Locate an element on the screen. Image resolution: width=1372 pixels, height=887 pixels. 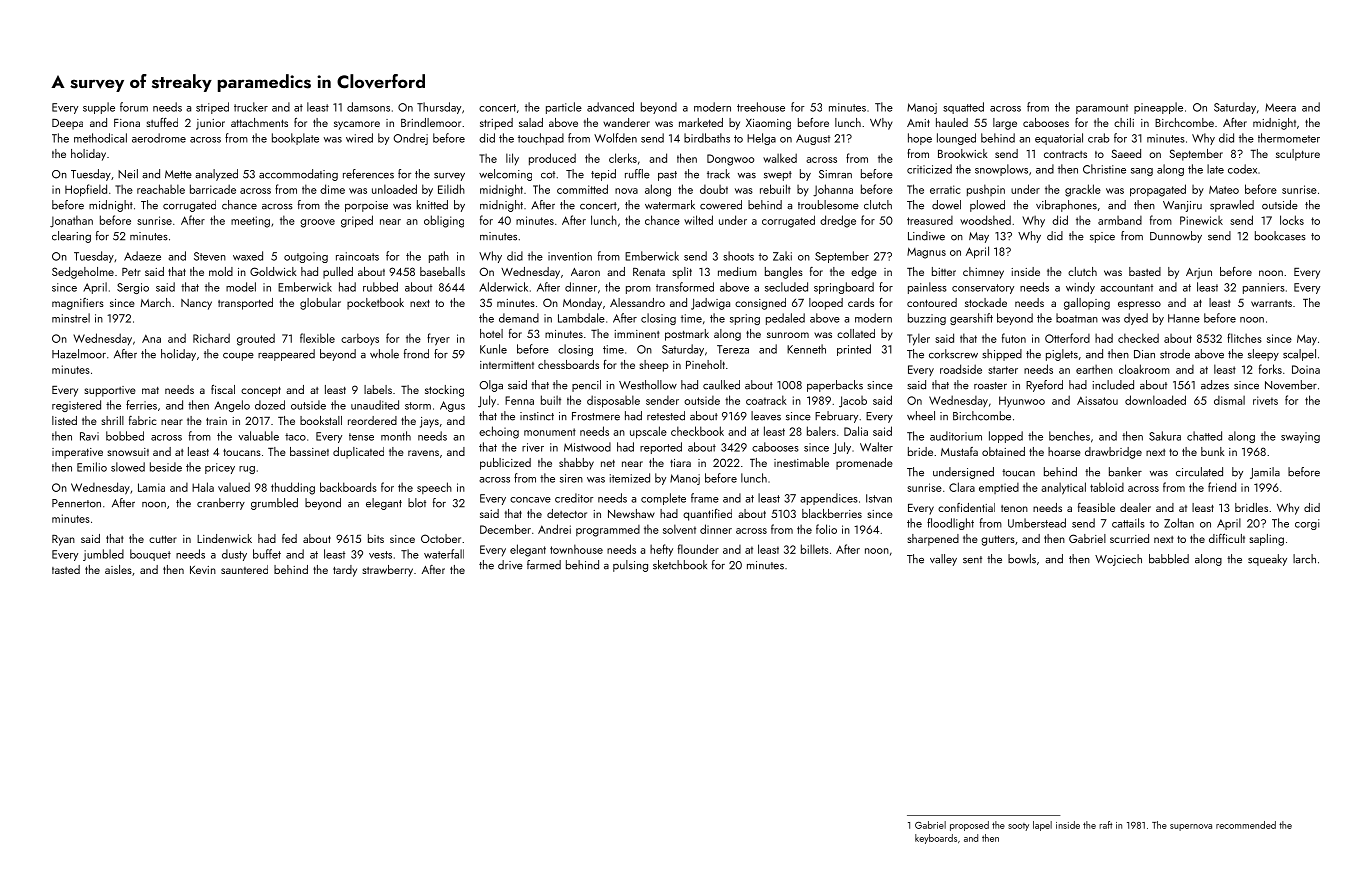
keyboards is located at coordinates (936, 839).
